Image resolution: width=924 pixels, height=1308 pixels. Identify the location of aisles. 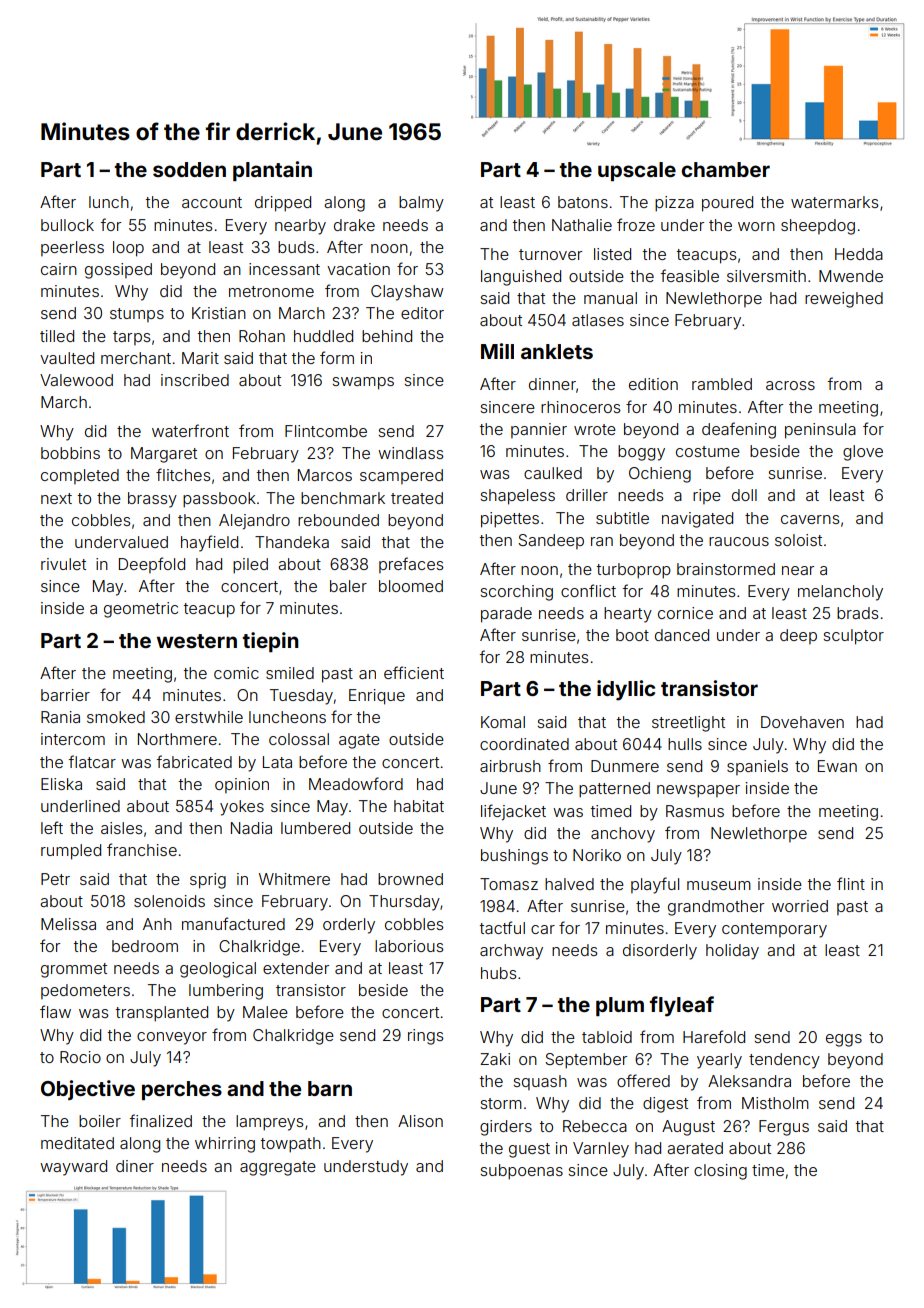
(121, 828).
